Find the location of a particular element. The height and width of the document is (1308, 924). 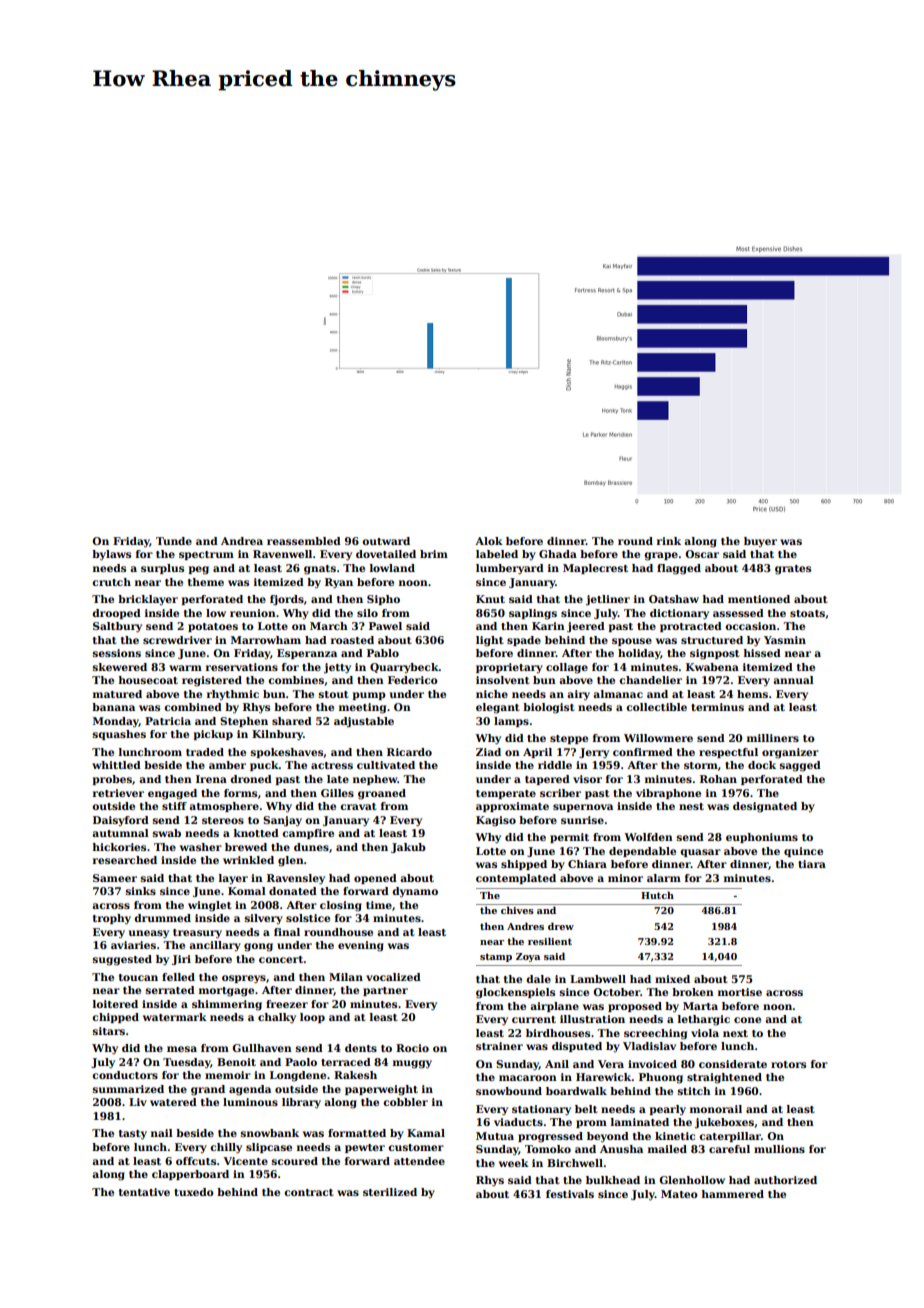

mesa is located at coordinates (182, 1049).
